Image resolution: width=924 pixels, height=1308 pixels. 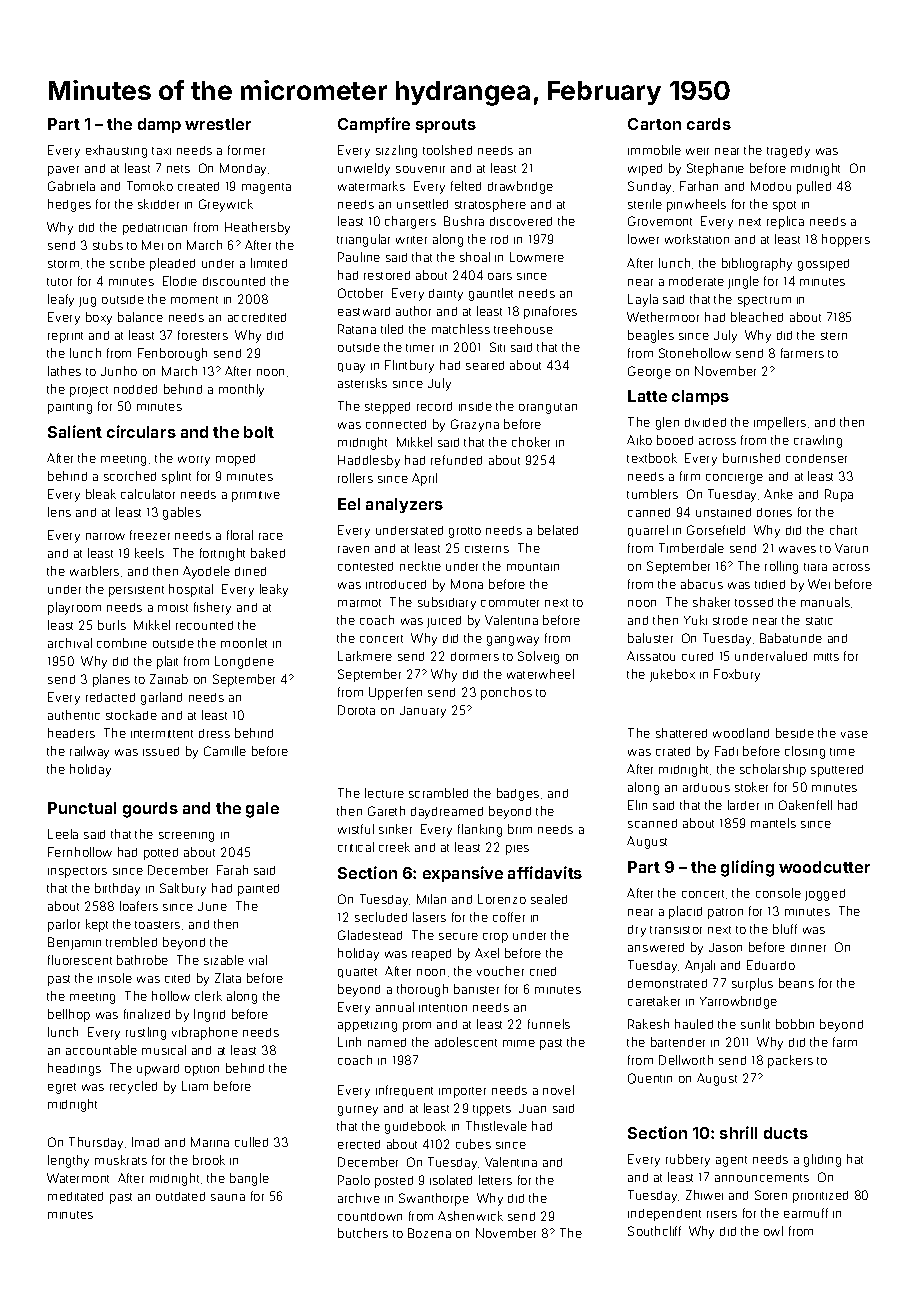 I want to click on Timberdale, so click(x=691, y=548).
